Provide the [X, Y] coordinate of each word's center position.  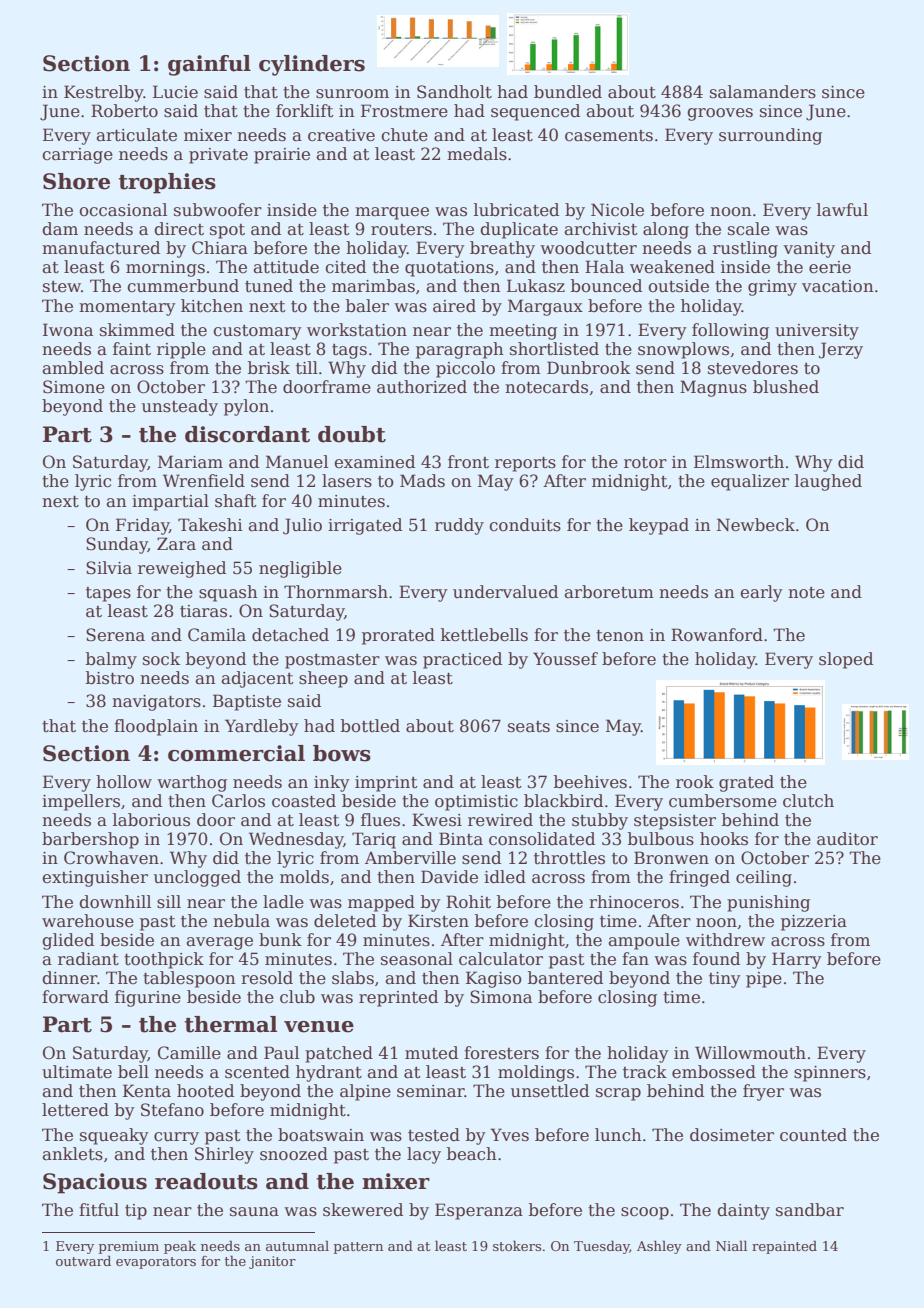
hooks [724, 839]
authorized [422, 387]
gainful [209, 65]
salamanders [763, 92]
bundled [568, 92]
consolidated [542, 839]
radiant [88, 959]
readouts [206, 1181]
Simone [74, 387]
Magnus [713, 388]
